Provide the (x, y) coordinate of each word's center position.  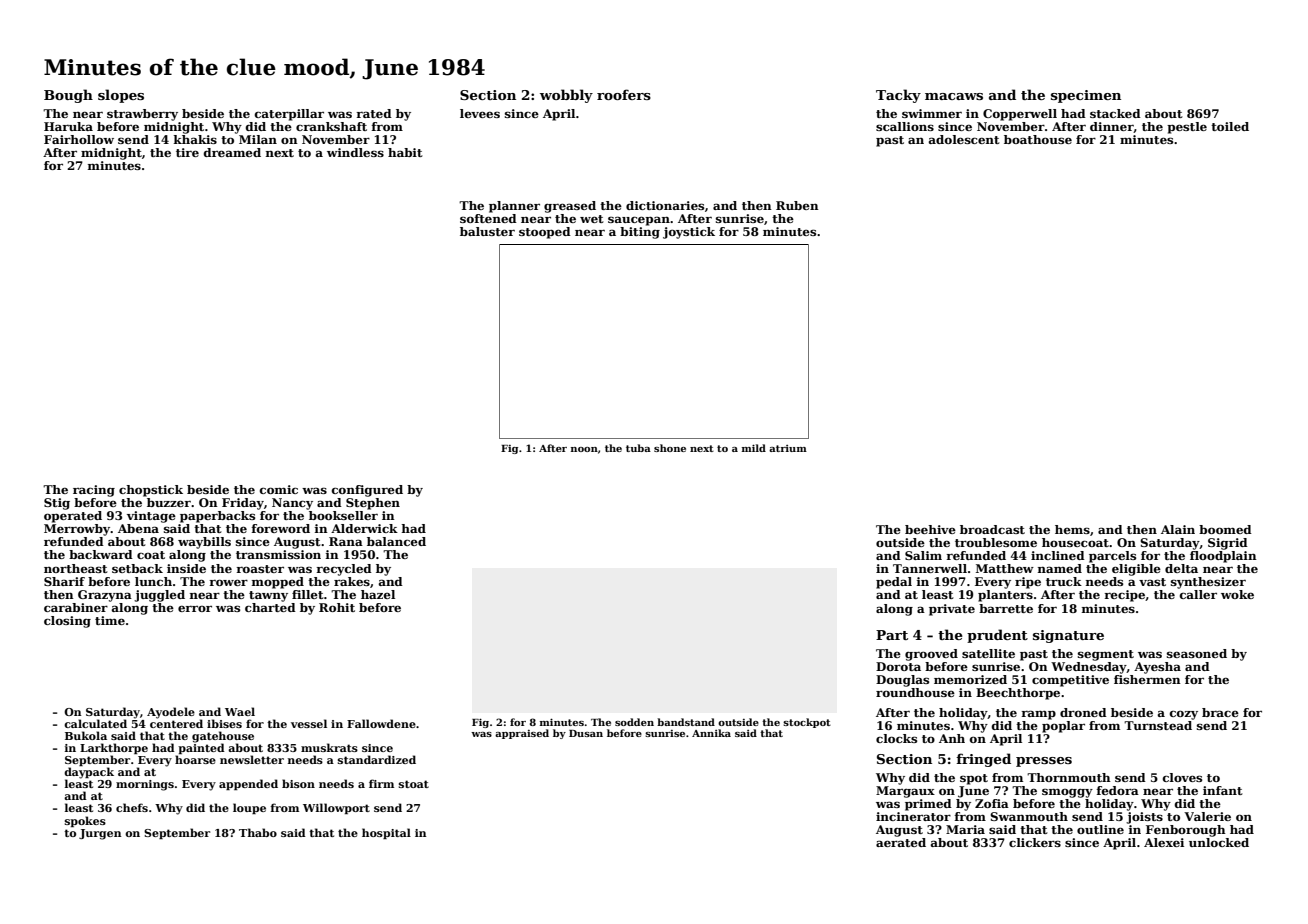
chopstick (151, 491)
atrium (788, 448)
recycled (344, 570)
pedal (894, 583)
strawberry (142, 115)
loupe (249, 808)
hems (1072, 529)
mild (754, 448)
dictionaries (665, 205)
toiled (1230, 126)
